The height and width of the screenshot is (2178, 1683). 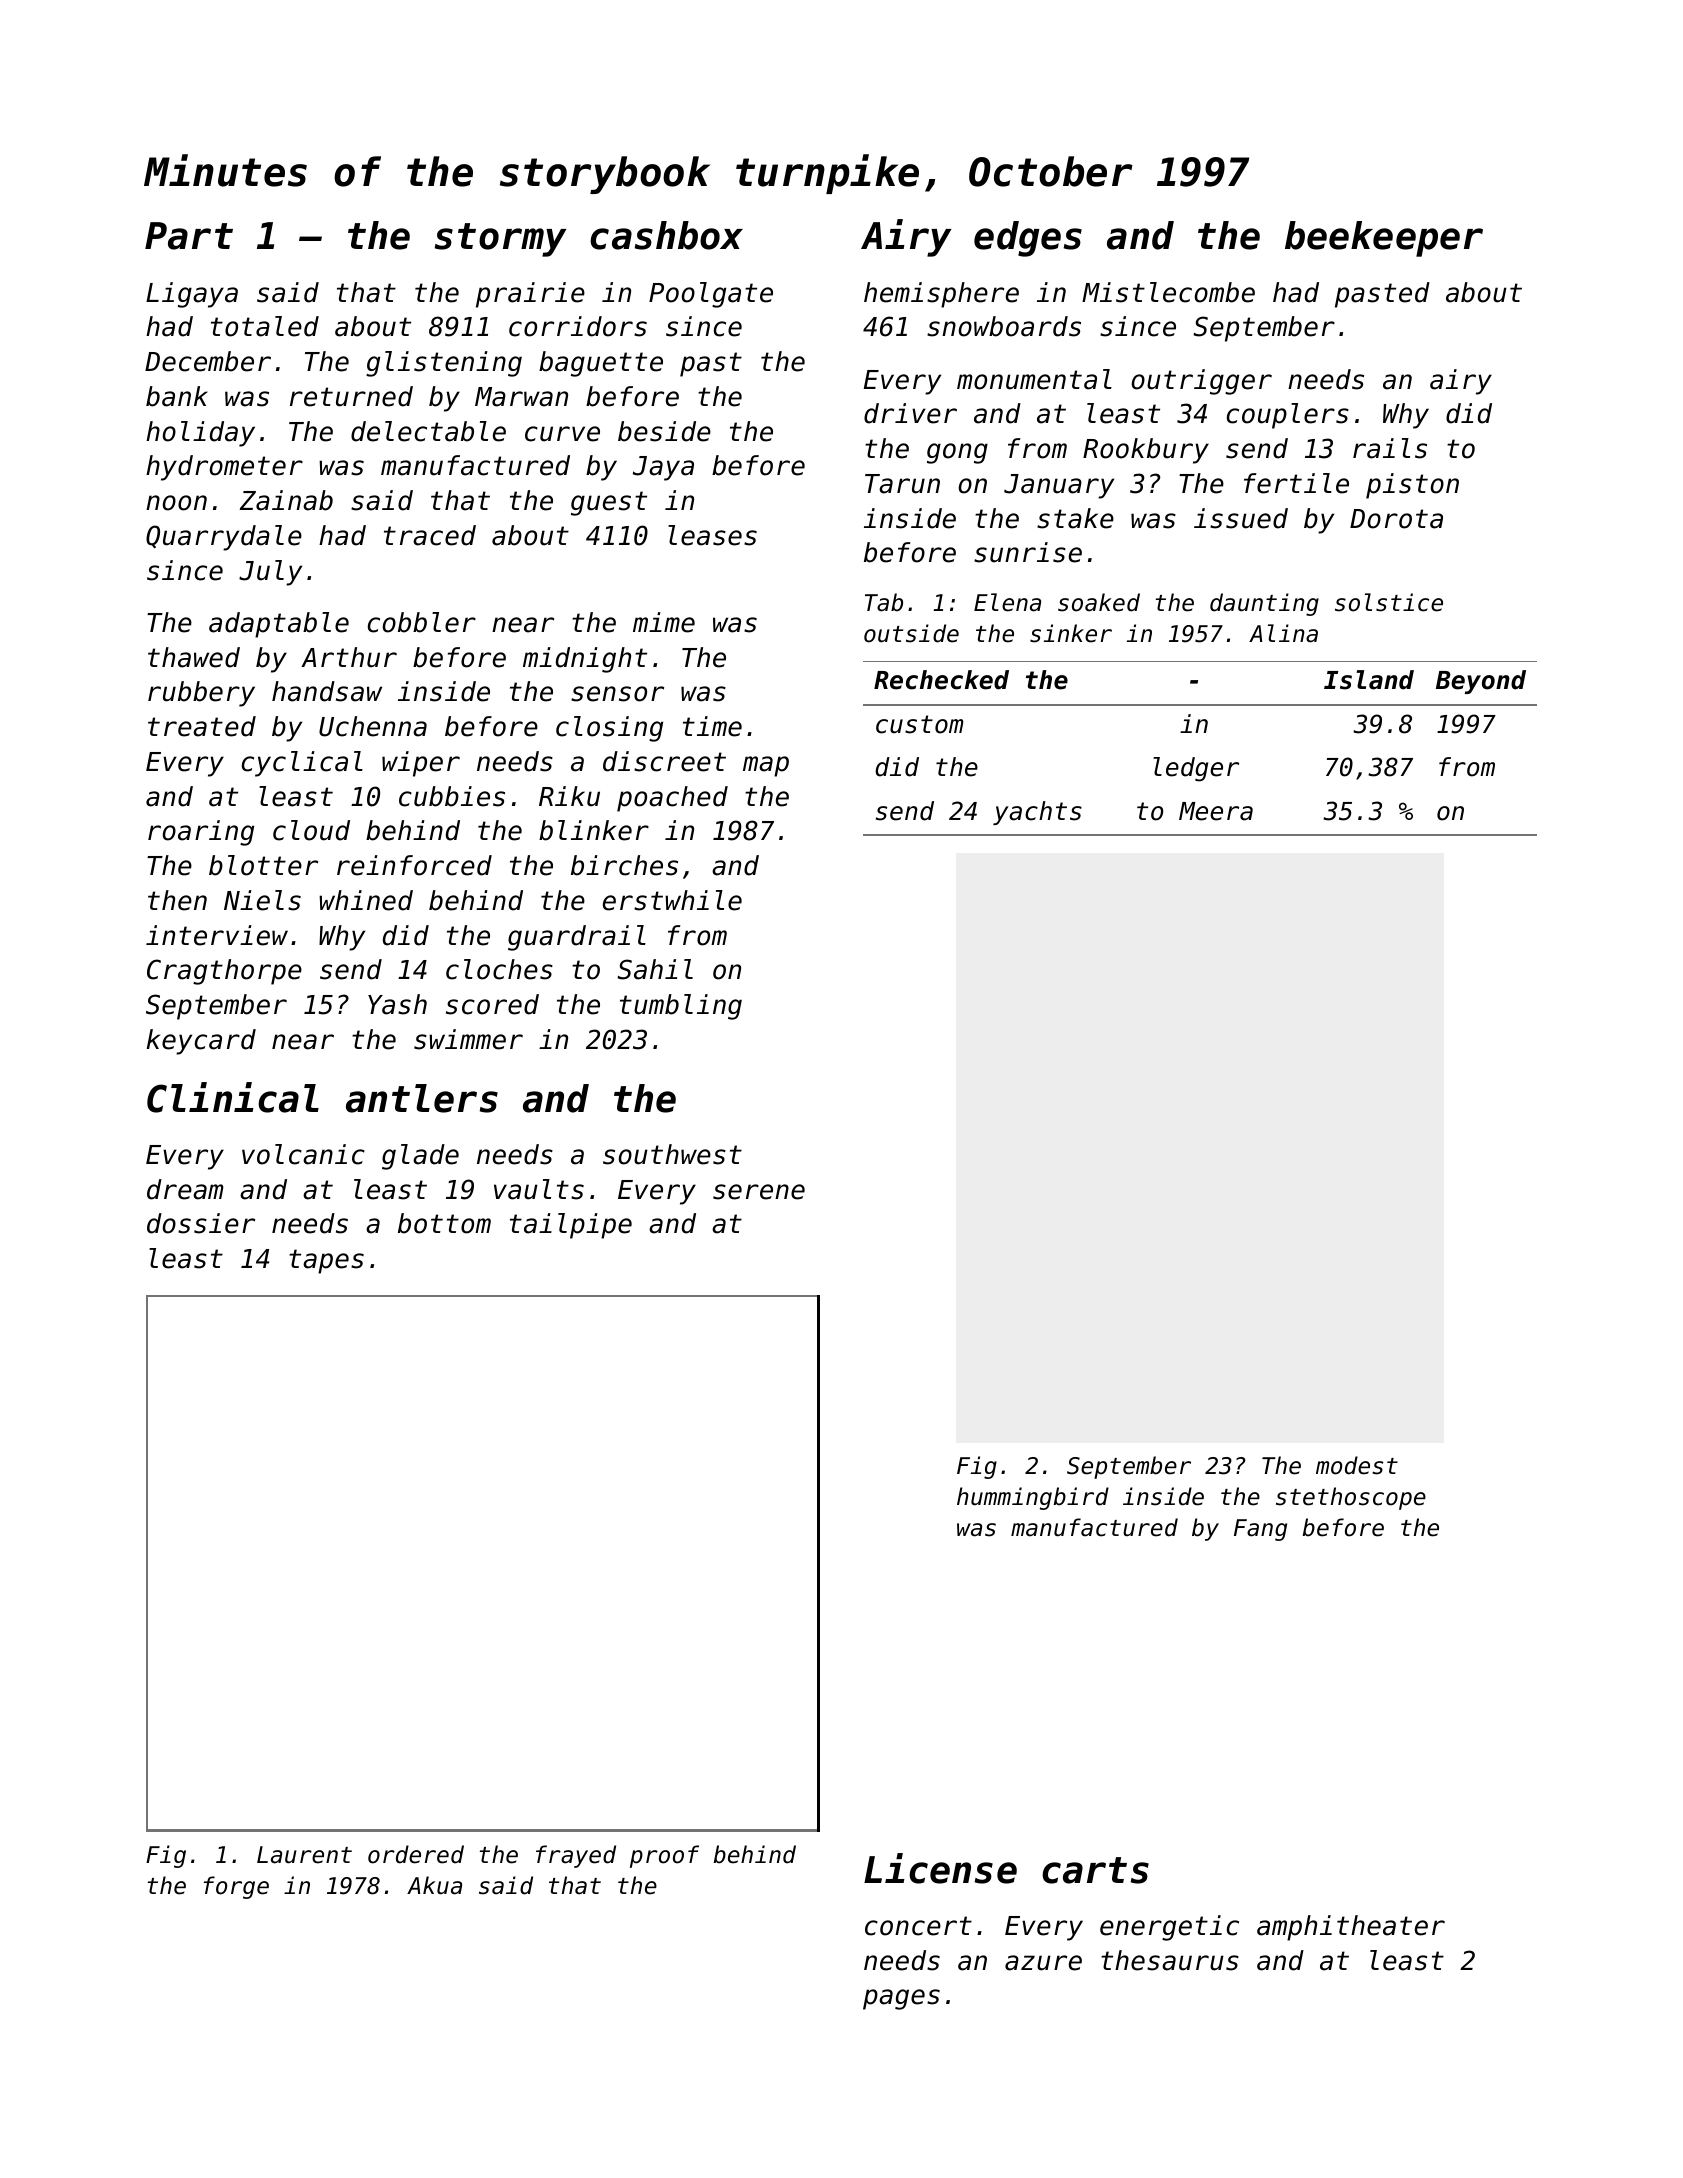 What do you see at coordinates (1216, 811) in the screenshot?
I see `Meera` at bounding box center [1216, 811].
